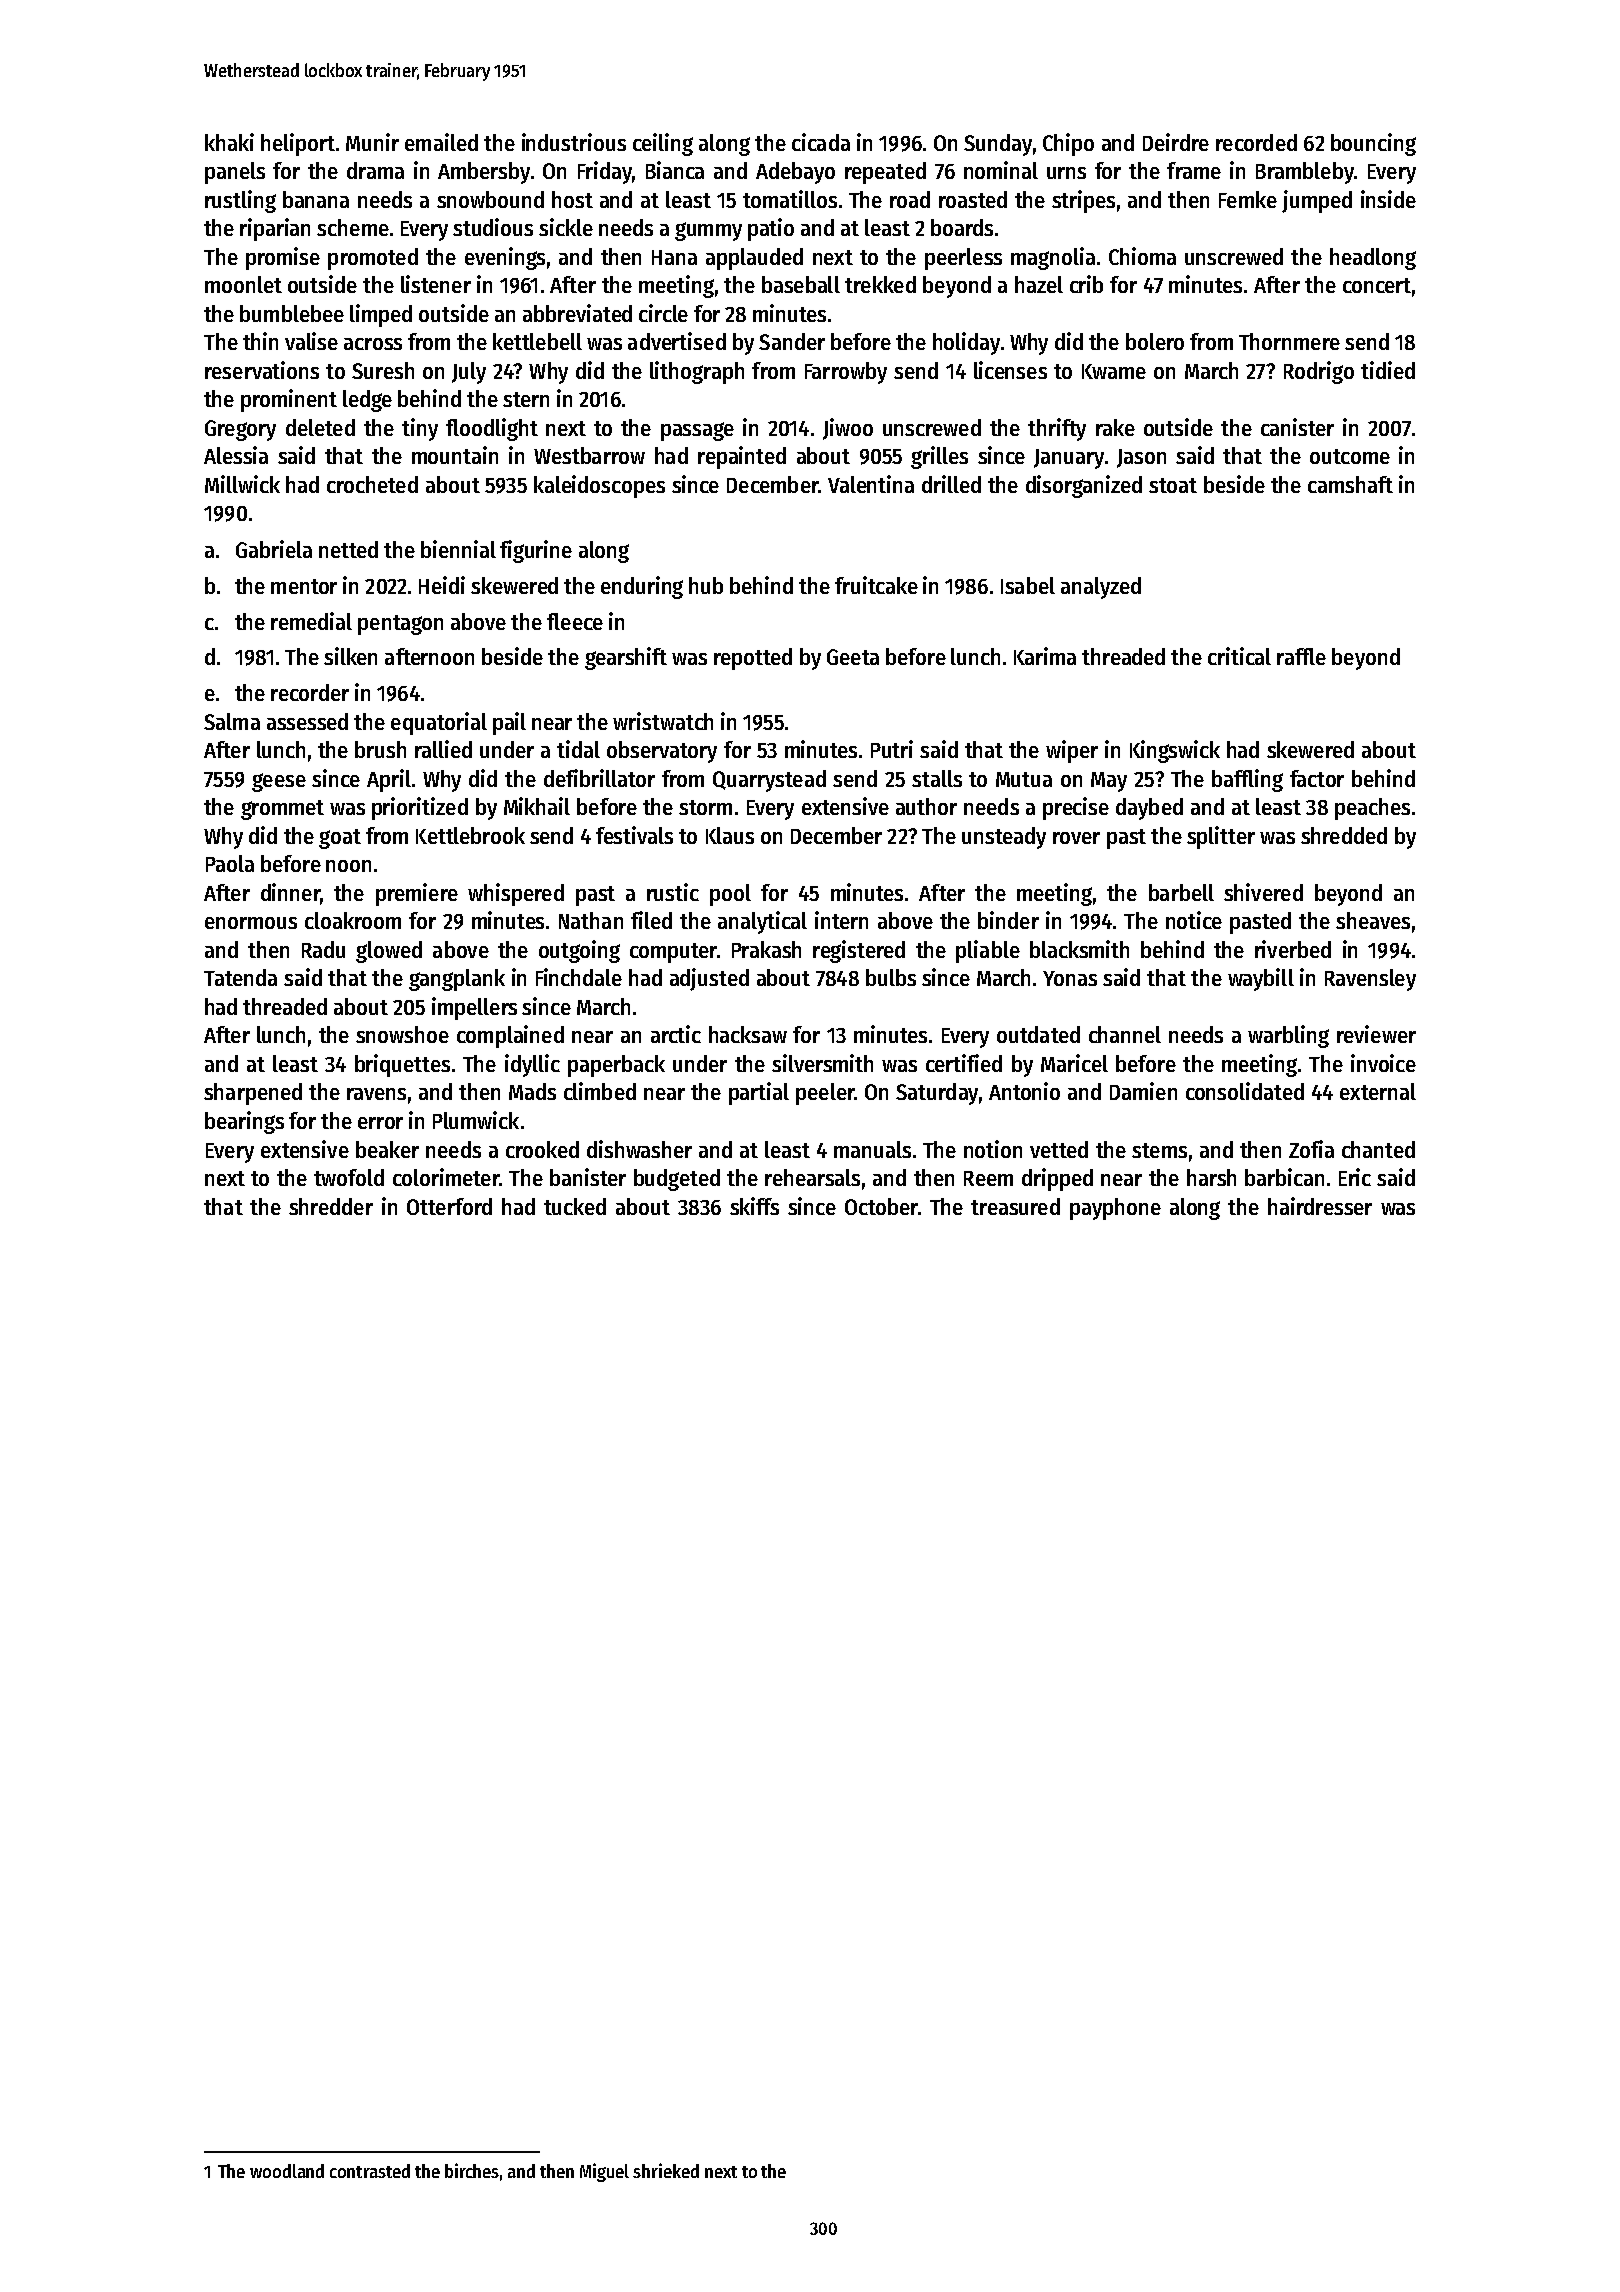  Describe the element at coordinates (1115, 1209) in the image. I see `payphone` at that location.
